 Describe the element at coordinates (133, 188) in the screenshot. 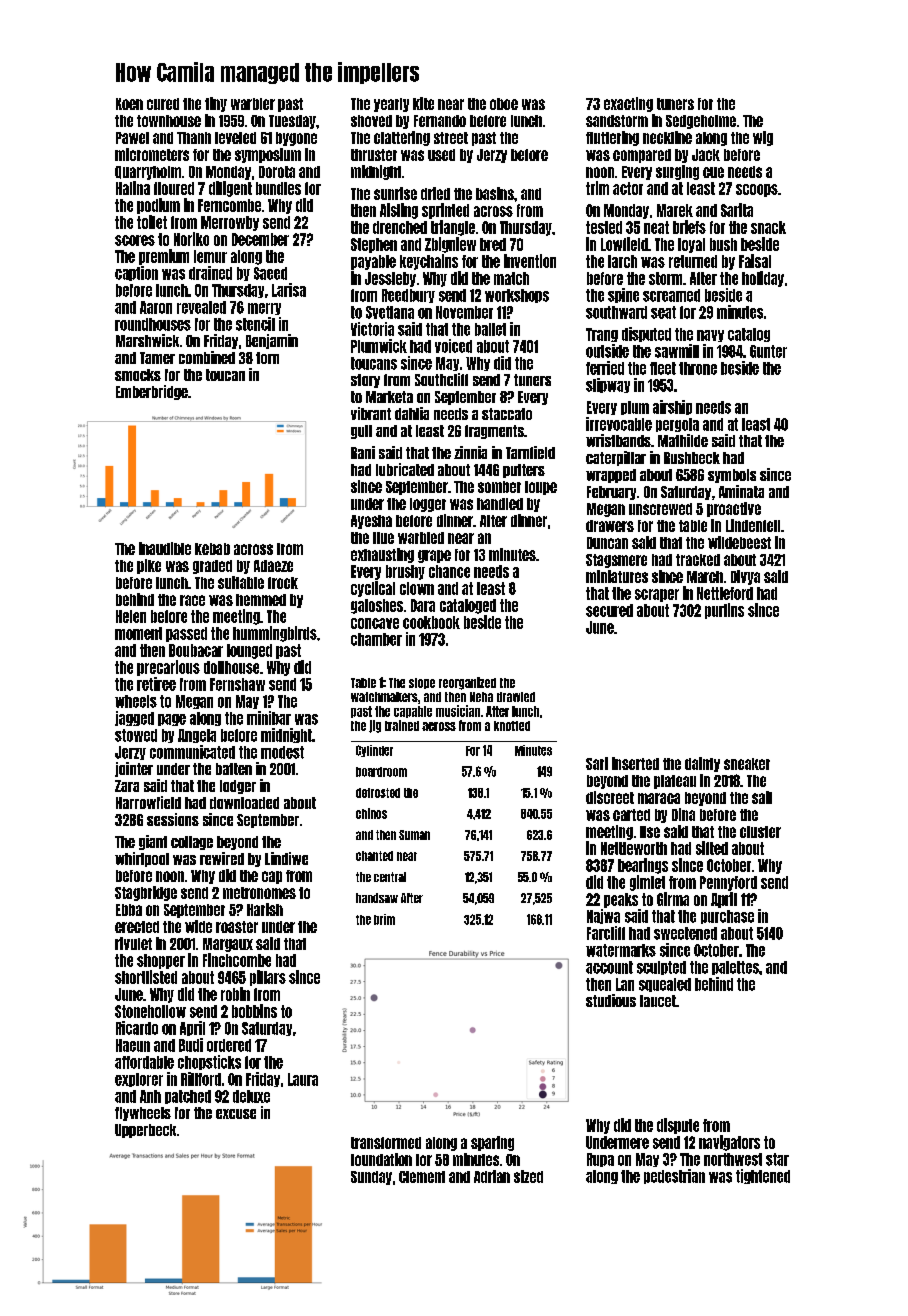

I see `Halina` at that location.
